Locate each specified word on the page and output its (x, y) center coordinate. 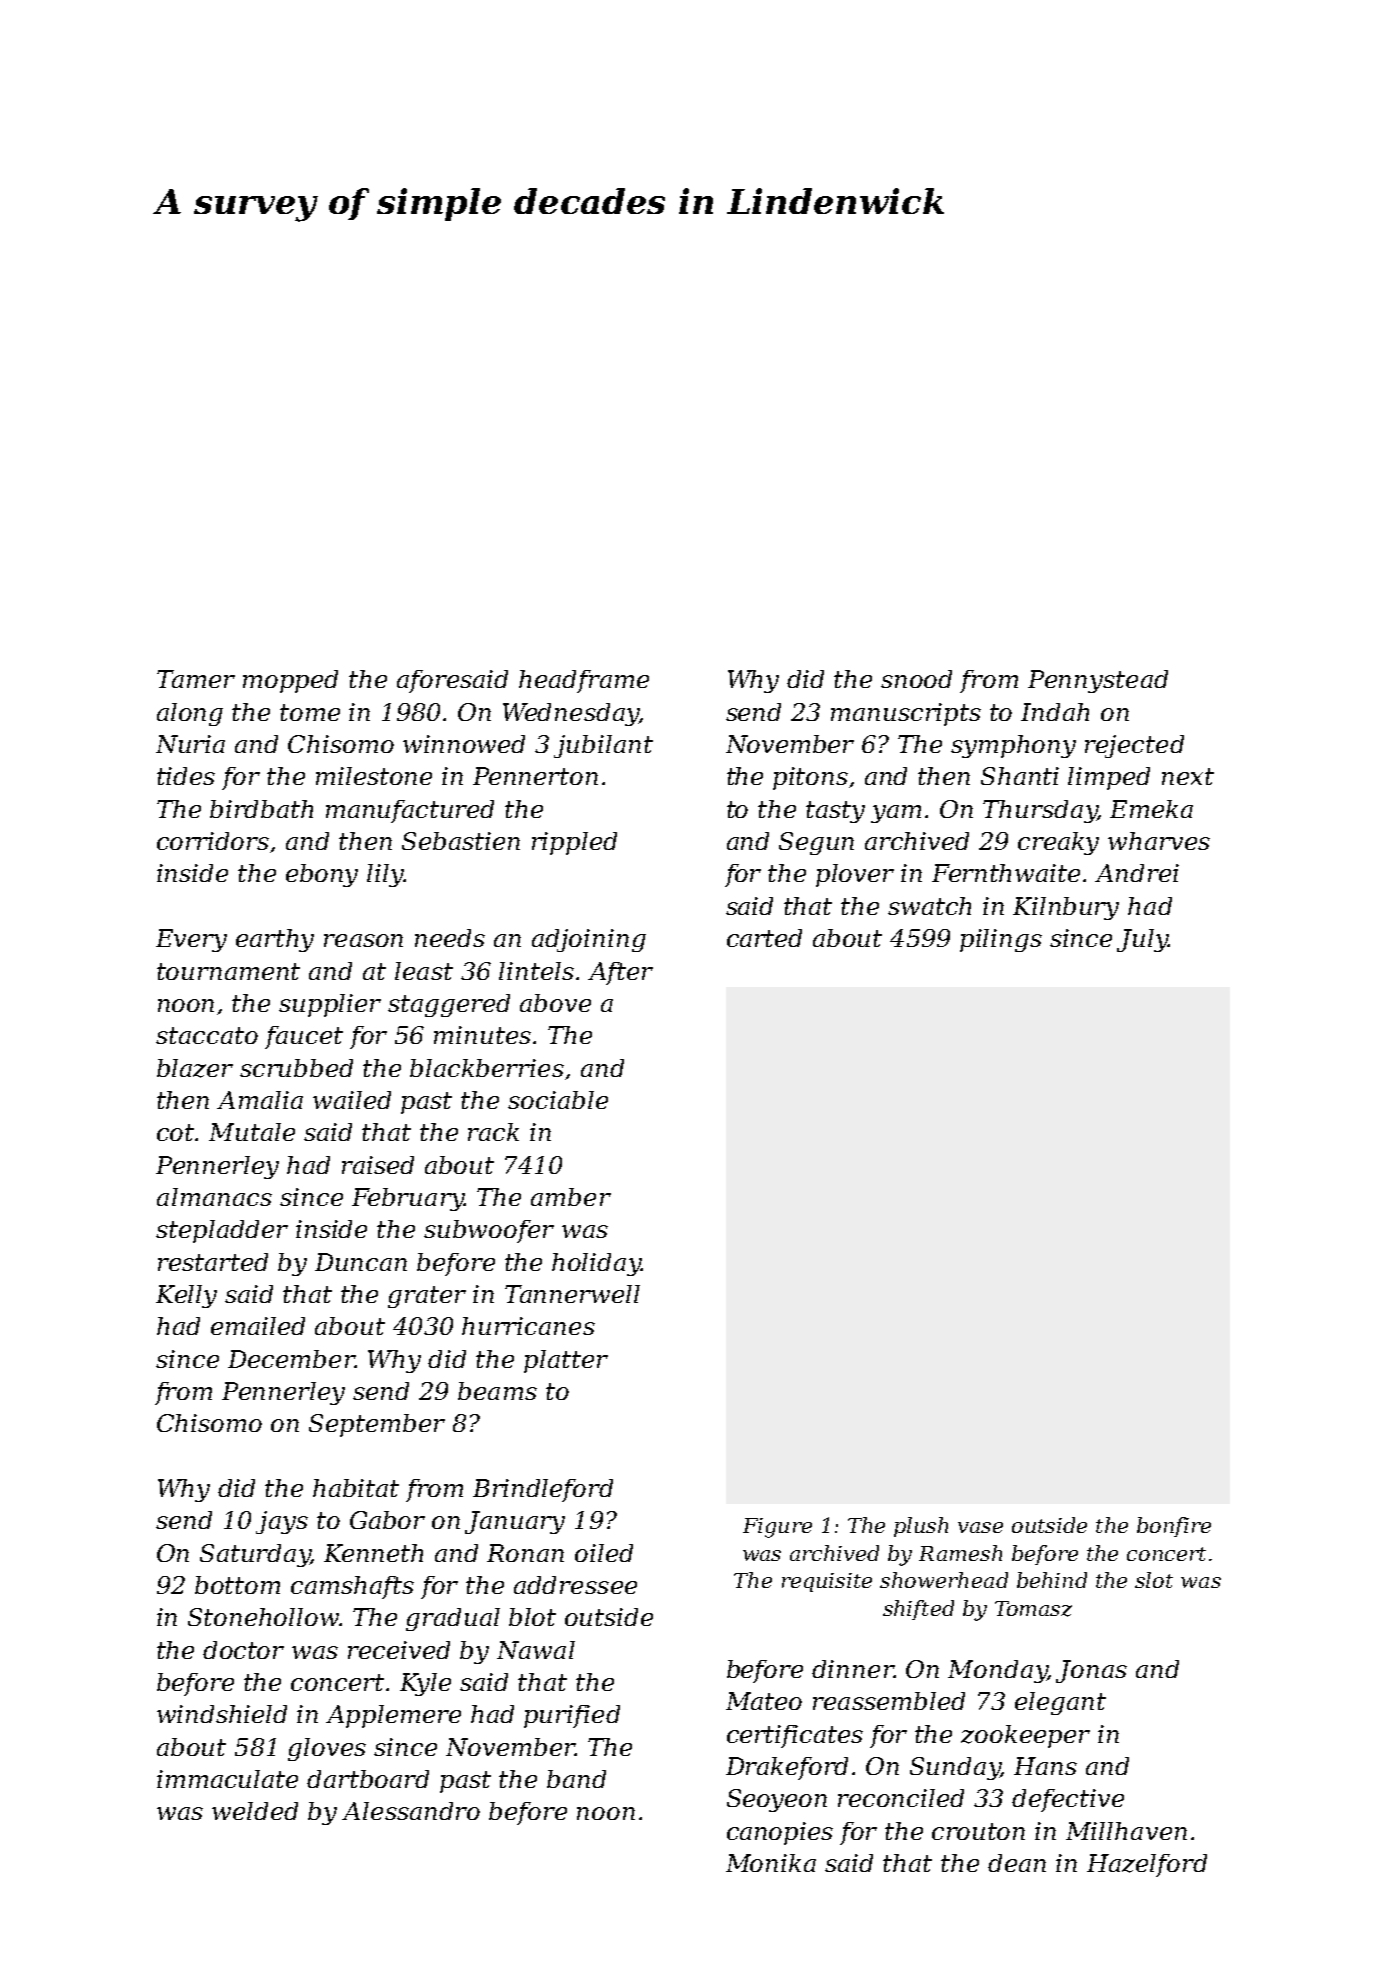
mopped (290, 681)
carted (764, 938)
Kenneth (373, 1553)
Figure (777, 1528)
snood (916, 679)
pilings (1001, 940)
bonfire (1174, 1527)
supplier (330, 1005)
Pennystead (1098, 681)
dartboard (368, 1779)
